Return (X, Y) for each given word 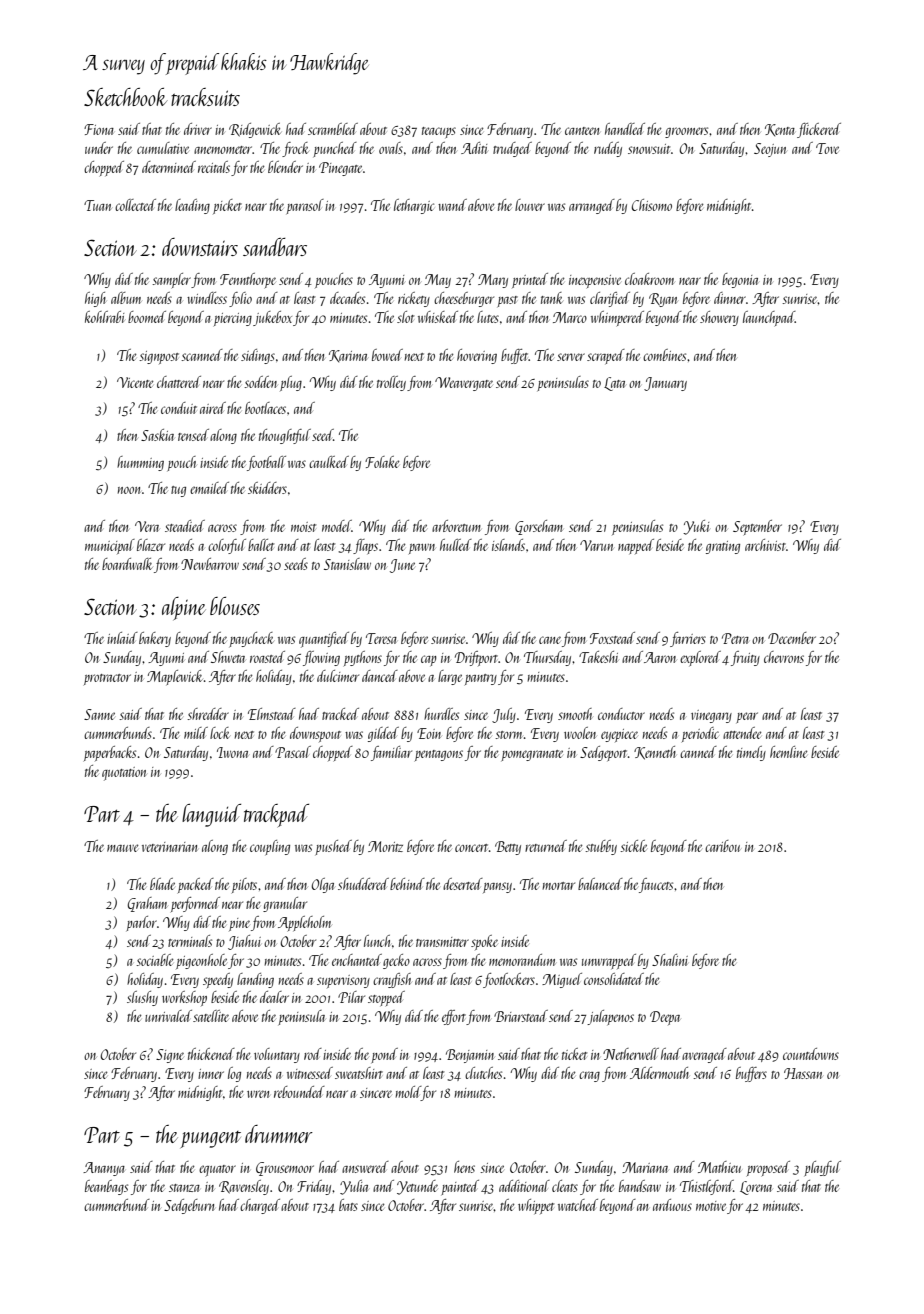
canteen (582, 131)
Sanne (99, 714)
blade (162, 884)
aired (213, 408)
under (99, 148)
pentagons (439, 755)
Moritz (385, 846)
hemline (788, 752)
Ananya (104, 1169)
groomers (686, 132)
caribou (722, 846)
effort (454, 1017)
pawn (422, 549)
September (757, 527)
